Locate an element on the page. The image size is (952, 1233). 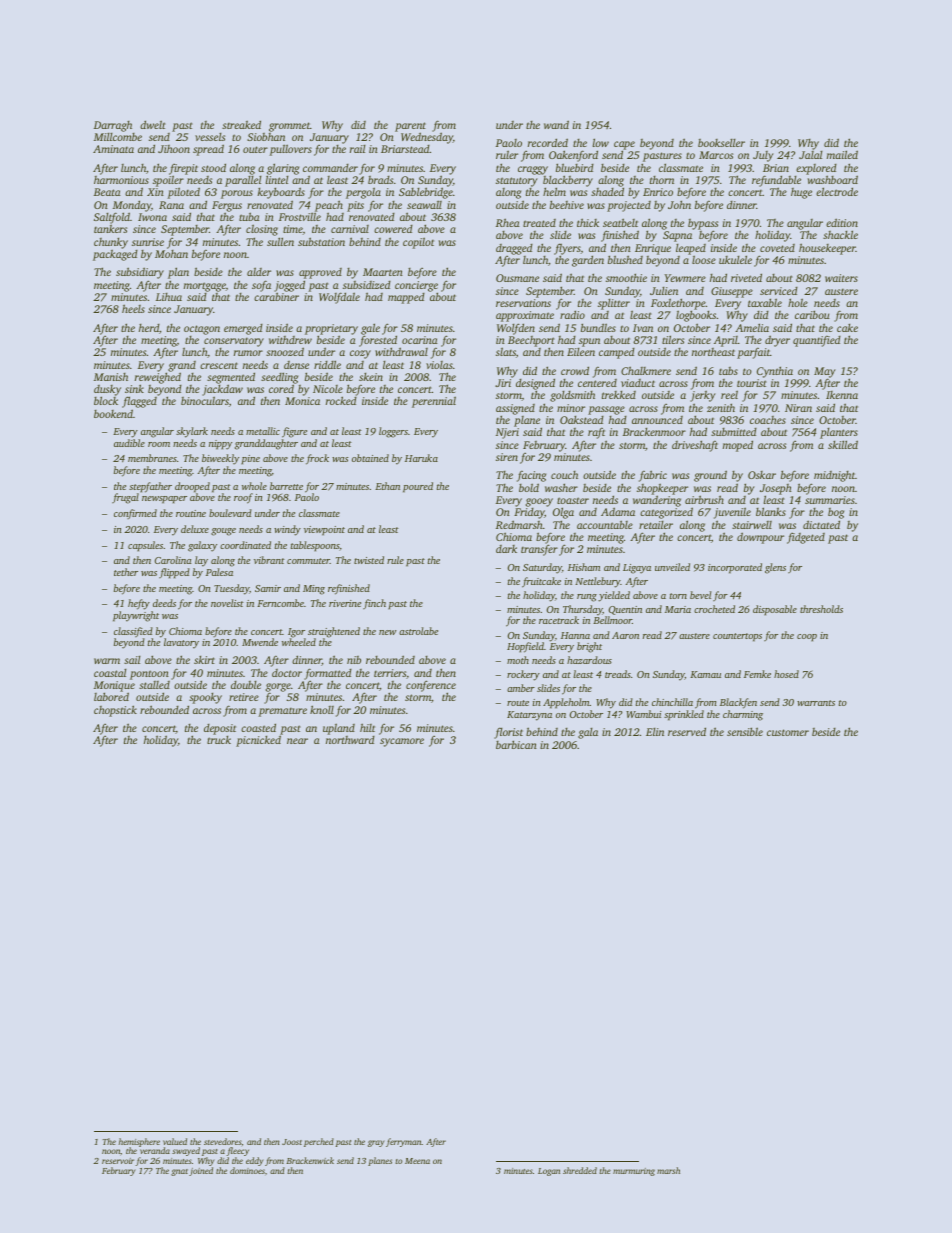
Darragh is located at coordinates (113, 126).
